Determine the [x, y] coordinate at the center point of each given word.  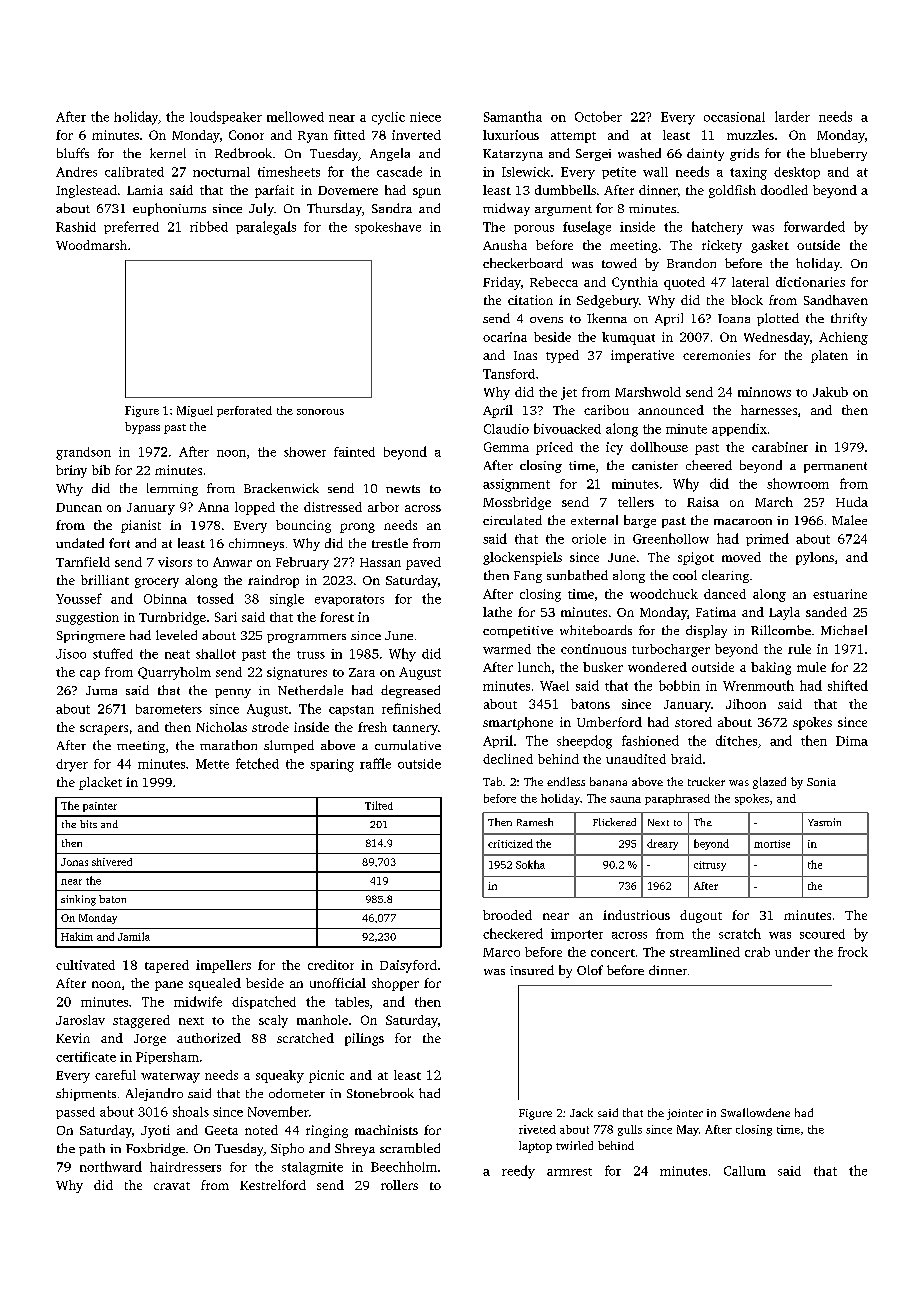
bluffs [73, 153]
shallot [216, 654]
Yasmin [824, 822]
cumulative [408, 745]
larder [792, 116]
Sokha [530, 864]
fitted [349, 135]
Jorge [150, 1040]
